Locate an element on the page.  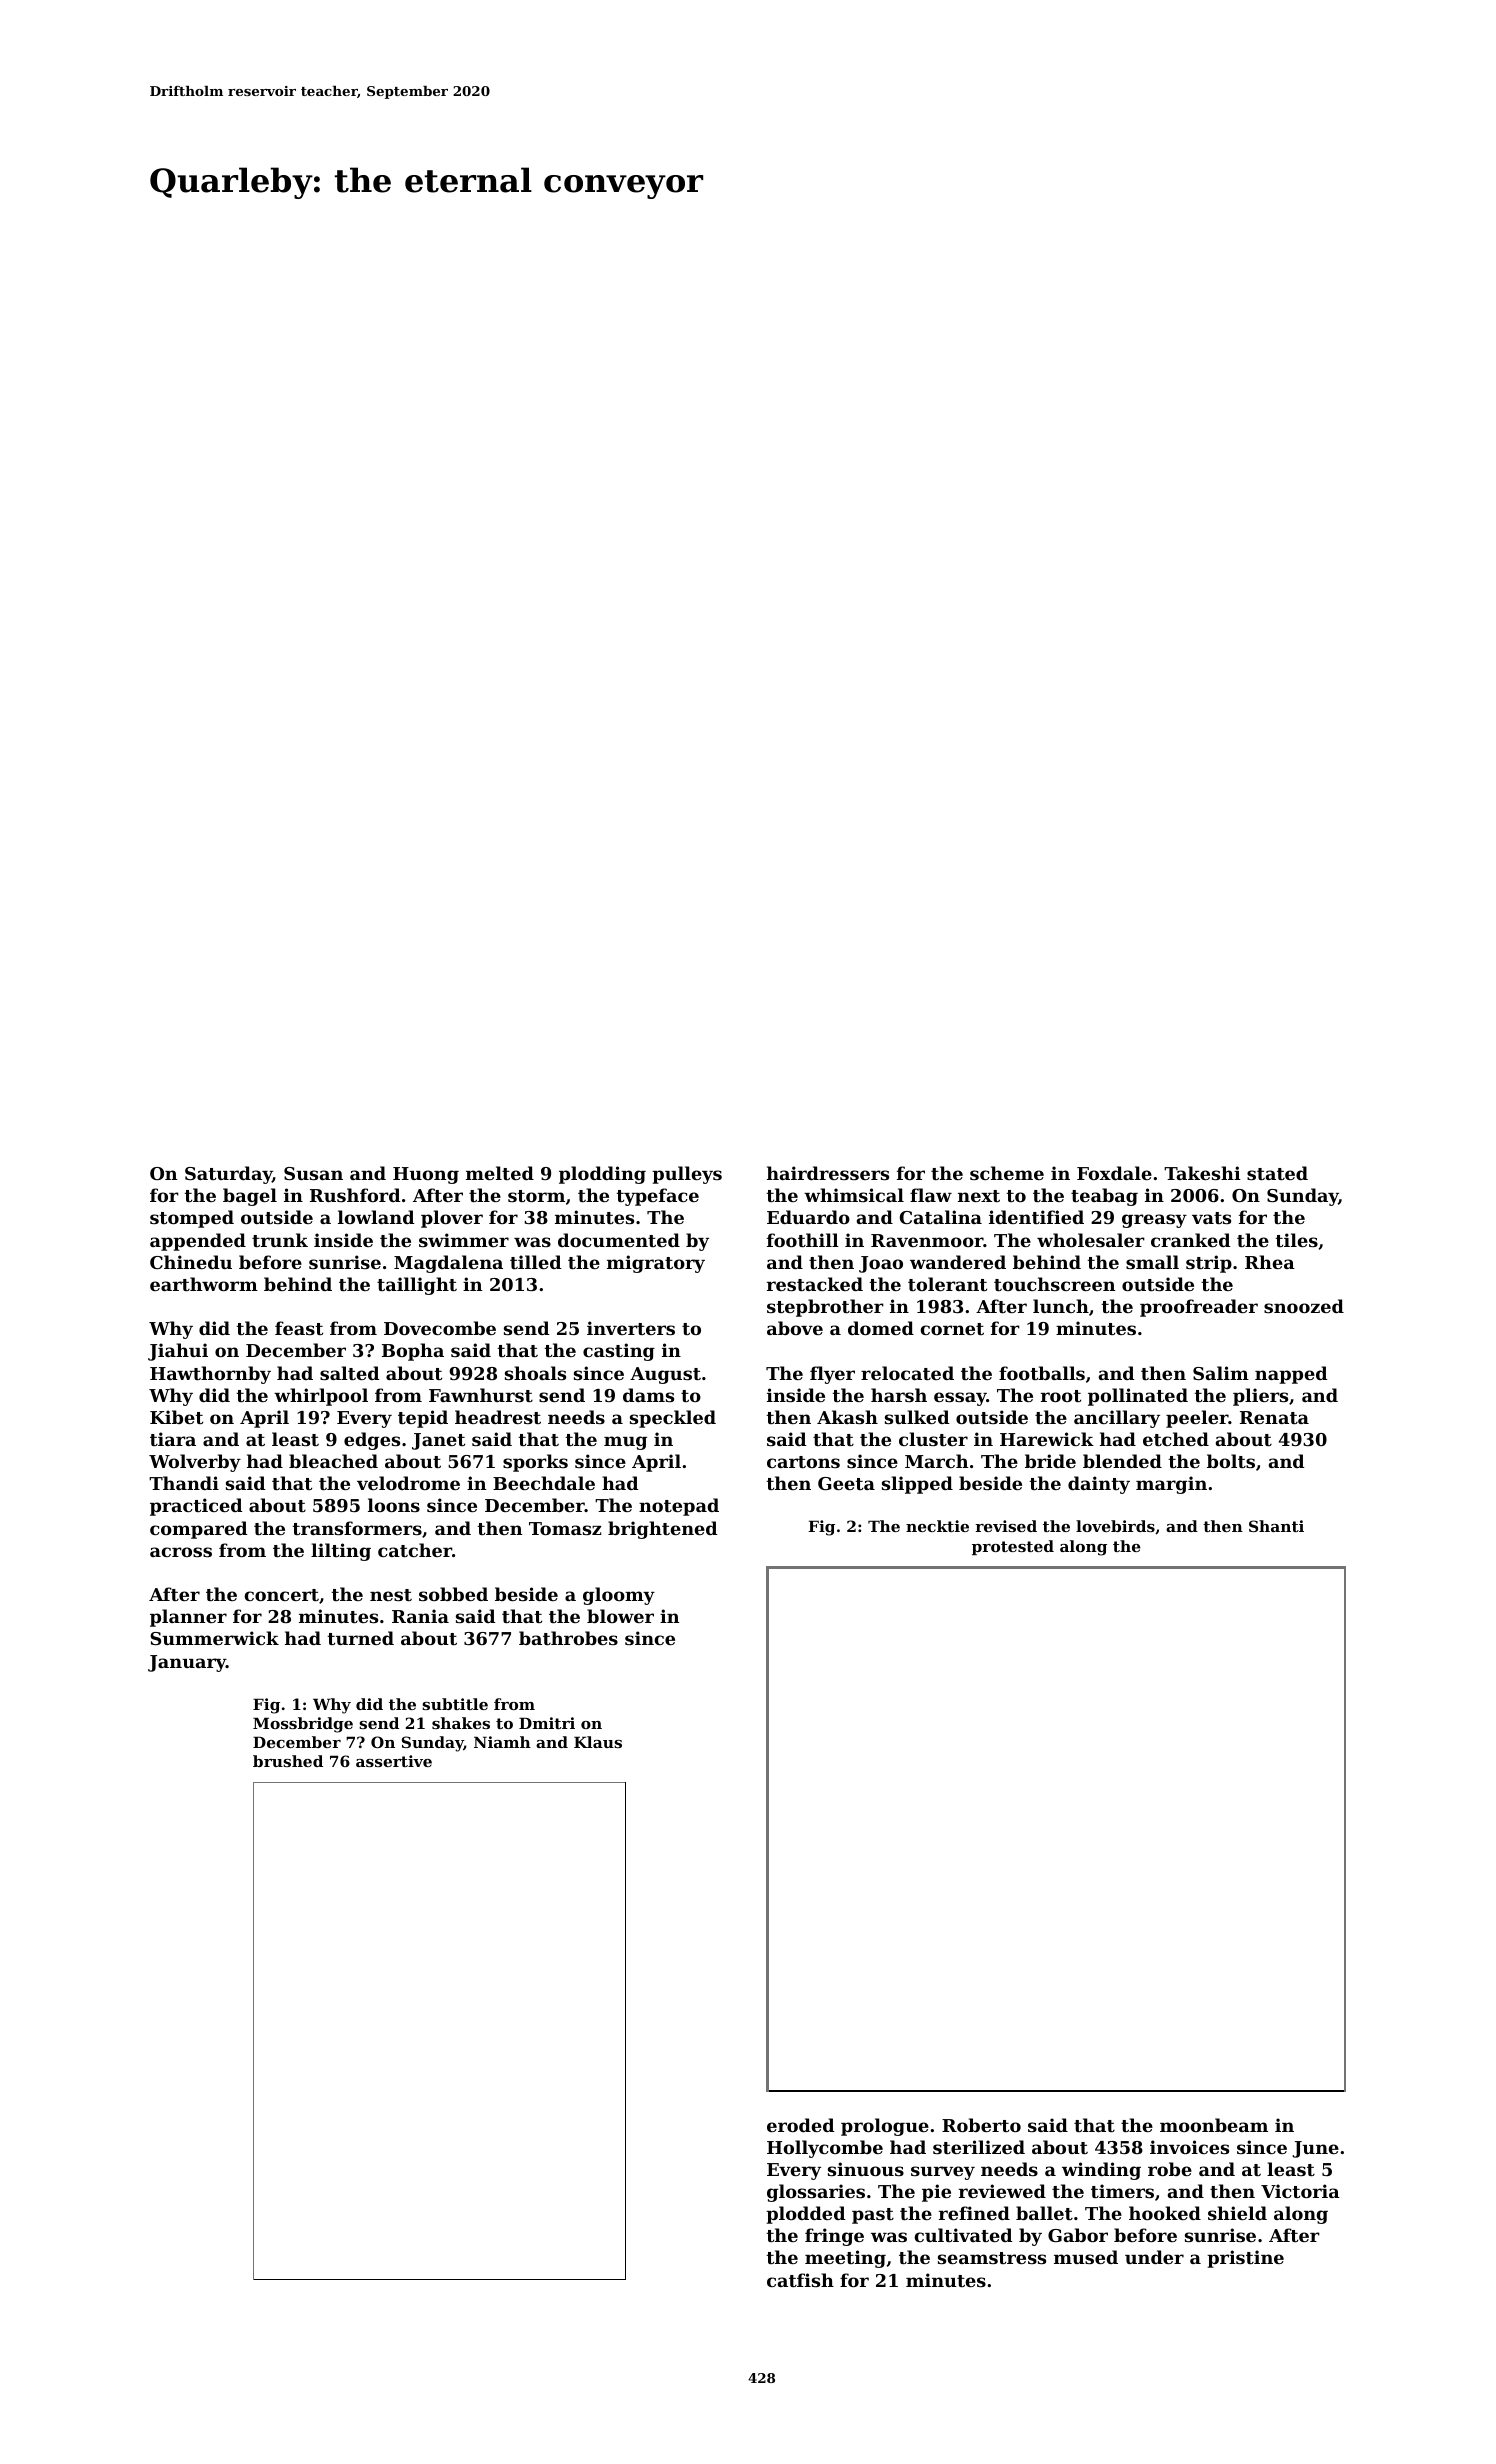
protested is located at coordinates (1013, 1547).
